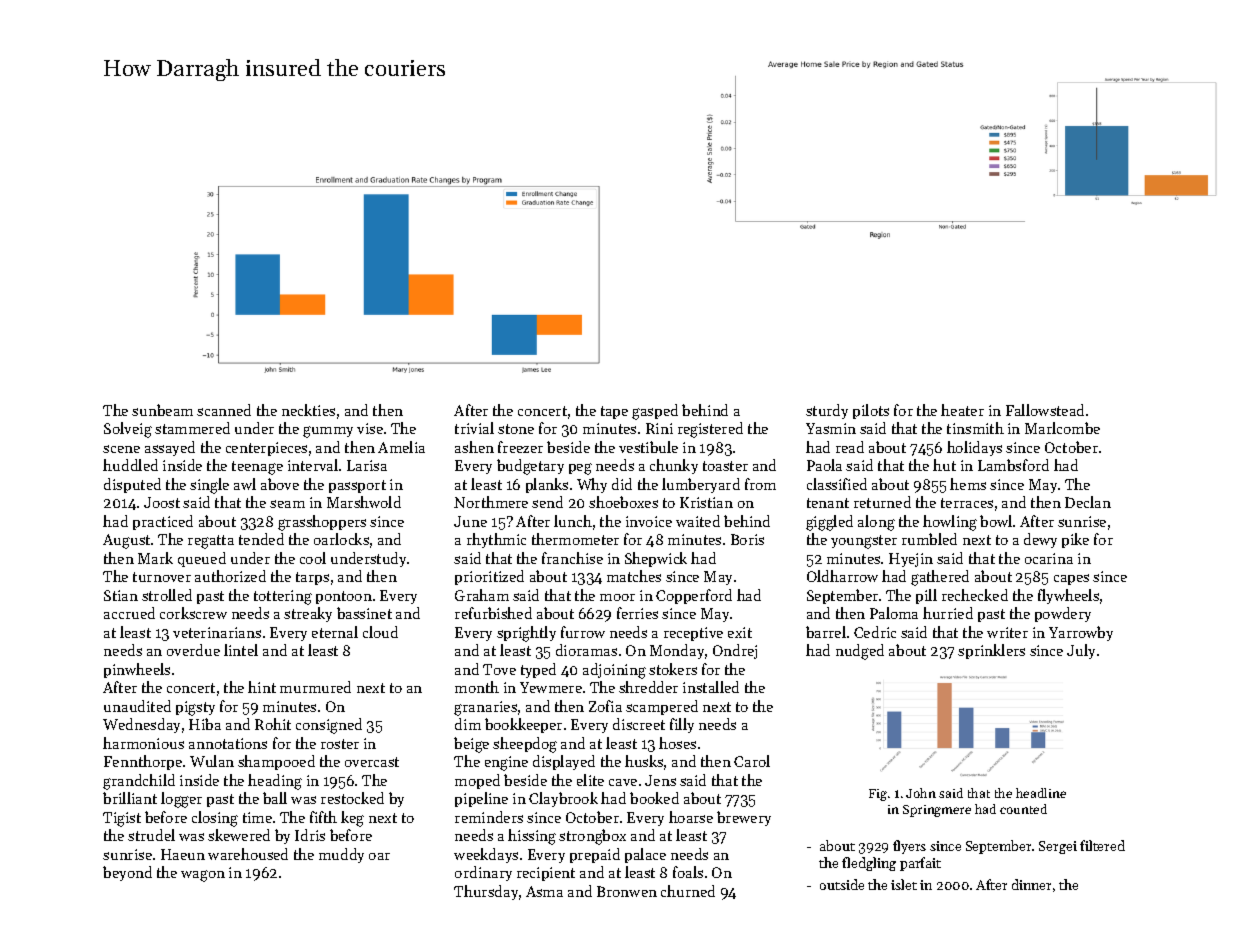  Describe the element at coordinates (682, 725) in the image. I see `filly` at that location.
